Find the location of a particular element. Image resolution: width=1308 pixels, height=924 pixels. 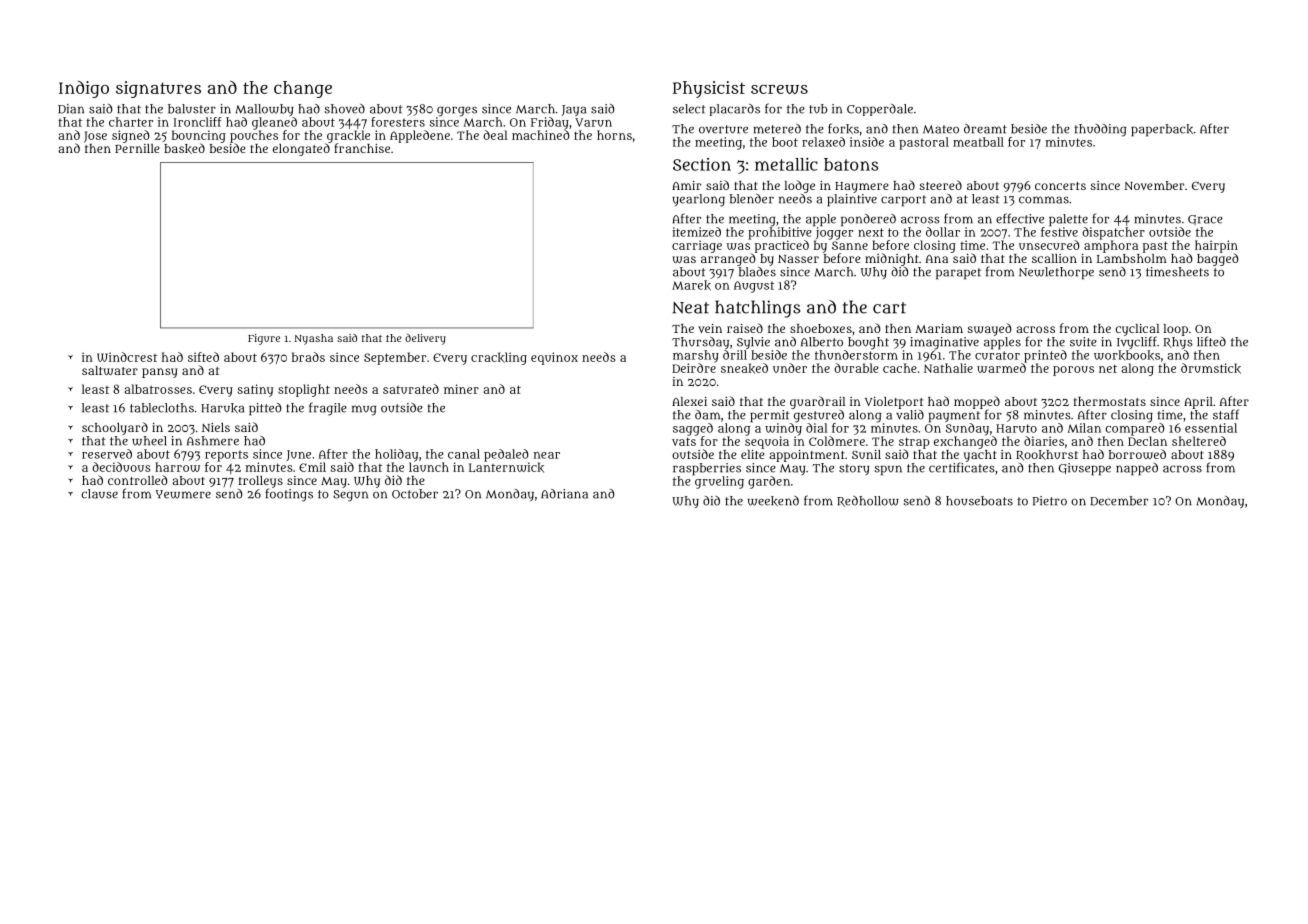

franchise is located at coordinates (362, 148).
